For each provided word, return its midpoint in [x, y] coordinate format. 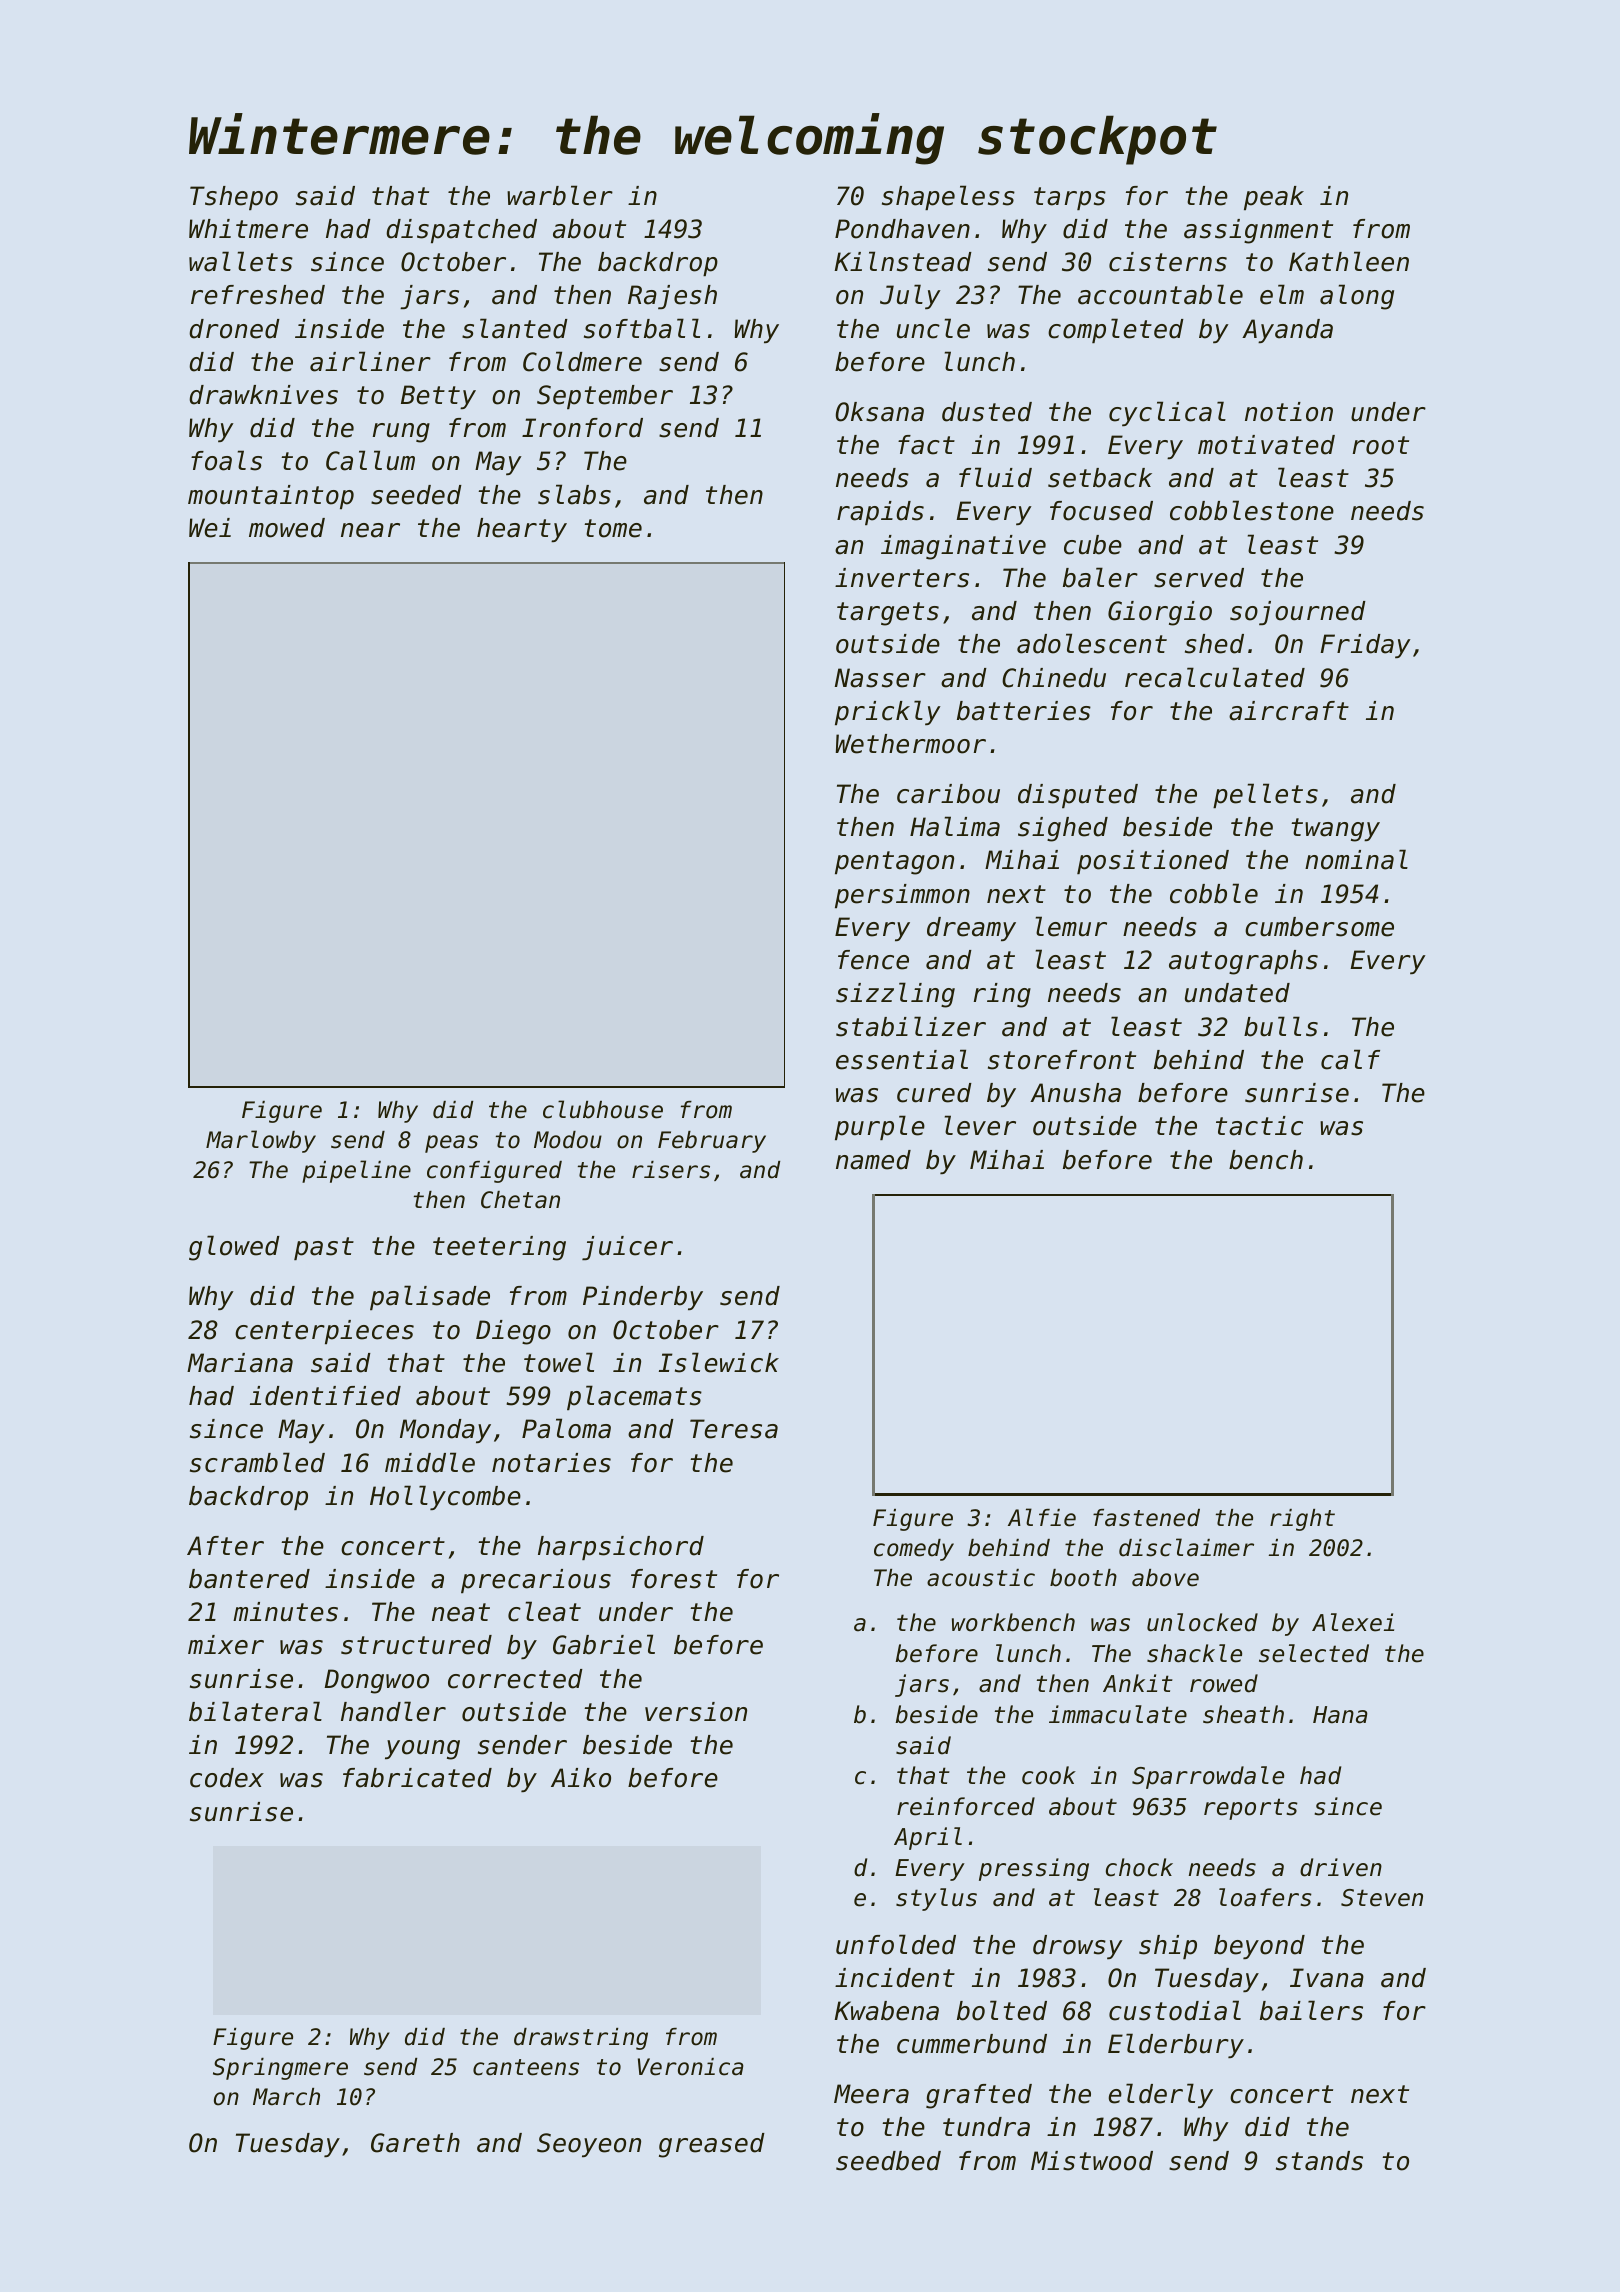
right [1302, 1520]
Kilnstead [903, 261]
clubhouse [603, 1109]
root [1381, 445]
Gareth [415, 2143]
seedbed [888, 2161]
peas [451, 1144]
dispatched [461, 231]
